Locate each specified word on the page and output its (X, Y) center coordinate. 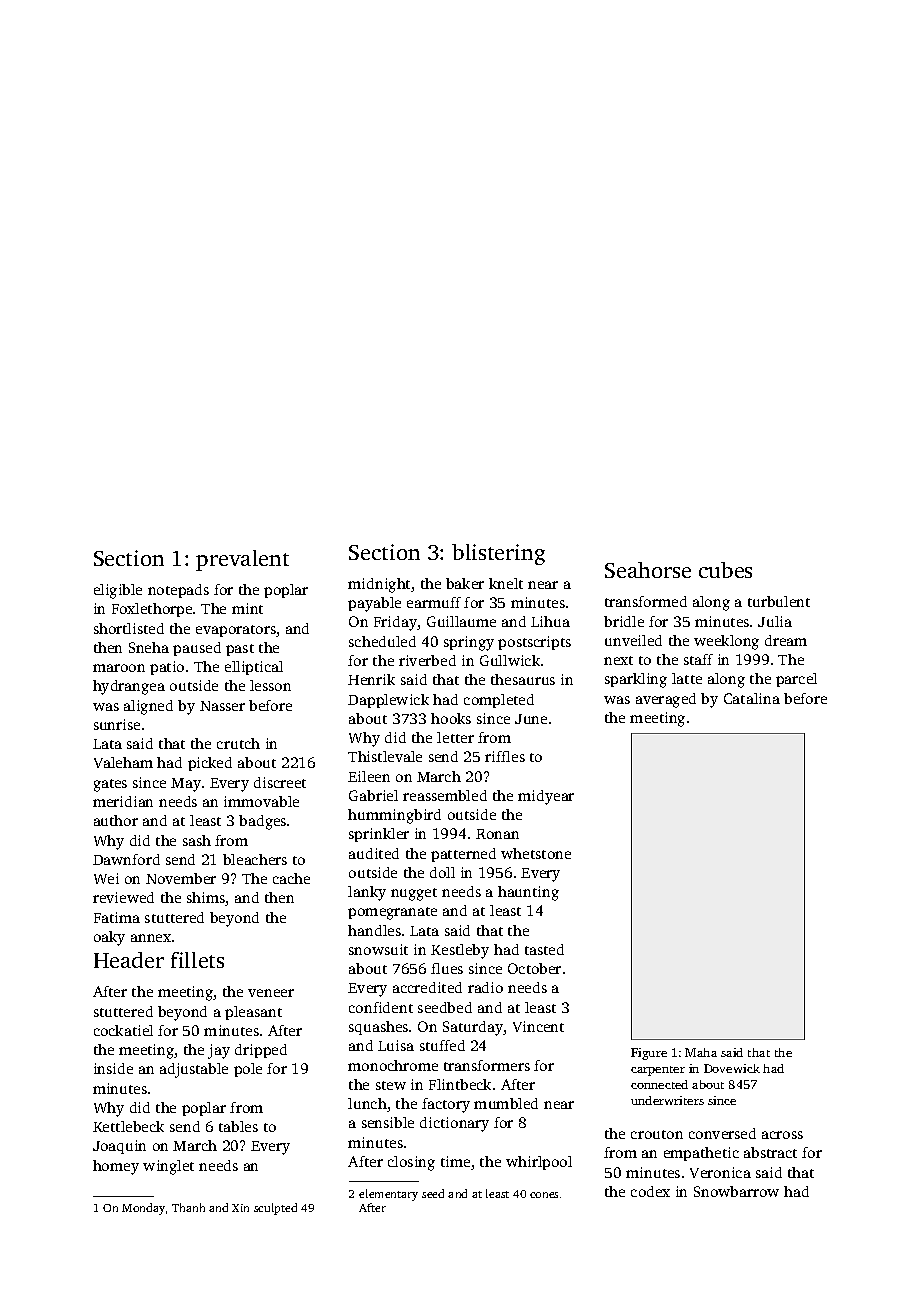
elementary (388, 1195)
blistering (498, 554)
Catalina (752, 698)
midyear (546, 797)
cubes (725, 570)
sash (197, 840)
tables (238, 1126)
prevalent (242, 560)
